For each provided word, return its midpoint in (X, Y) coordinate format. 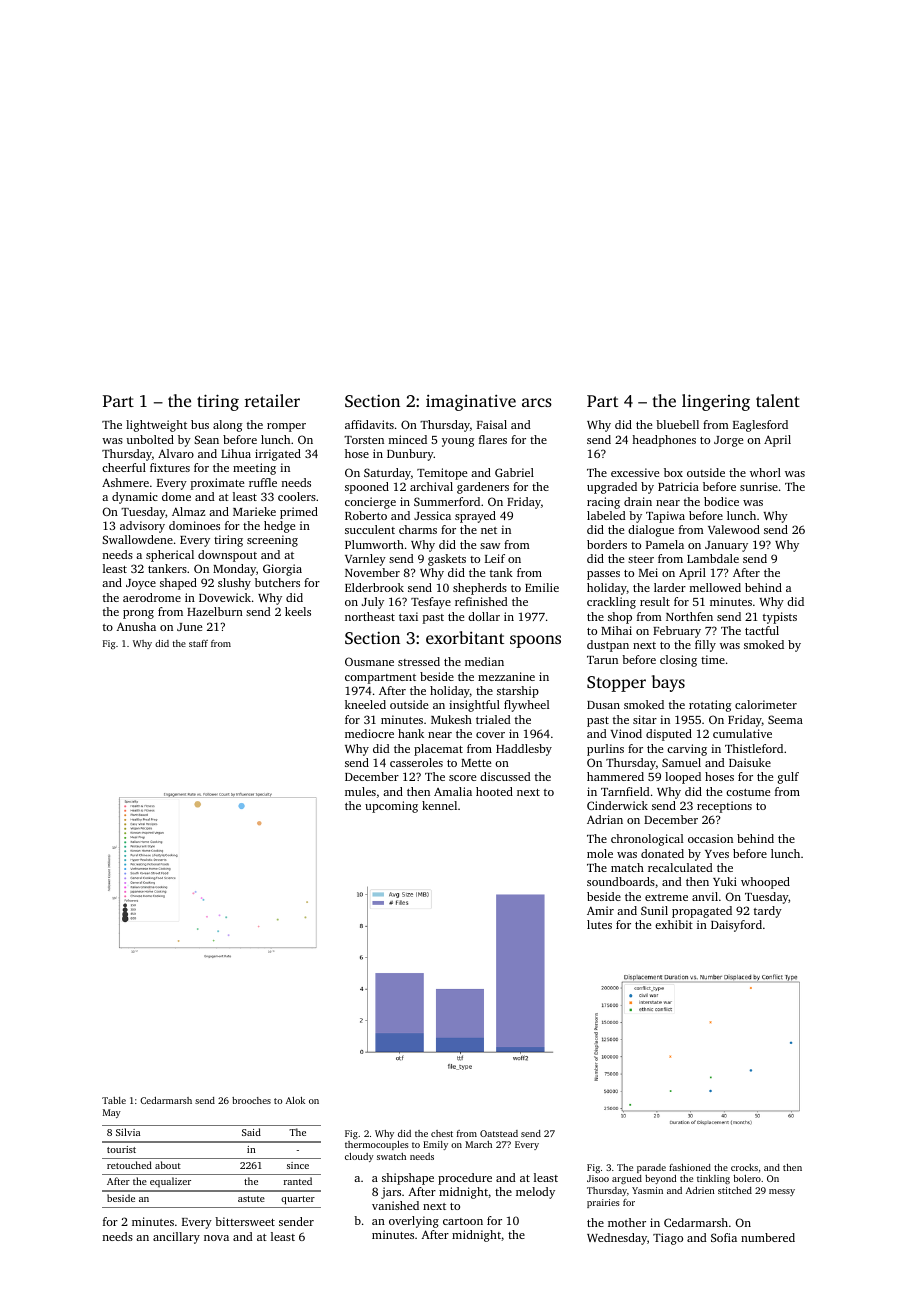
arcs (537, 402)
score (462, 778)
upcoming (391, 807)
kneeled (365, 704)
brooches (251, 1100)
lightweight (156, 426)
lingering (716, 402)
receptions (724, 807)
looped (683, 778)
